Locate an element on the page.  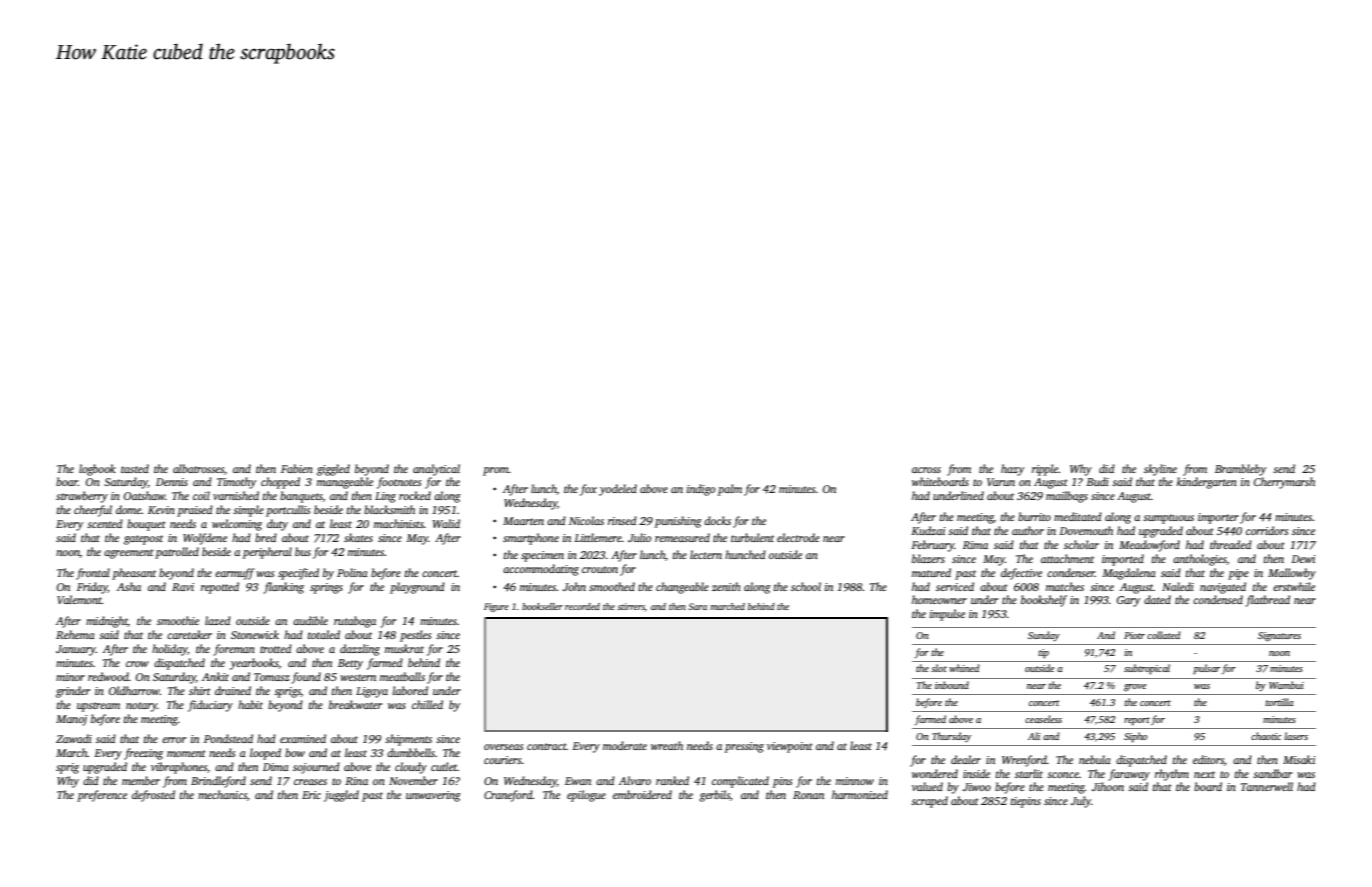
prom is located at coordinates (496, 471).
